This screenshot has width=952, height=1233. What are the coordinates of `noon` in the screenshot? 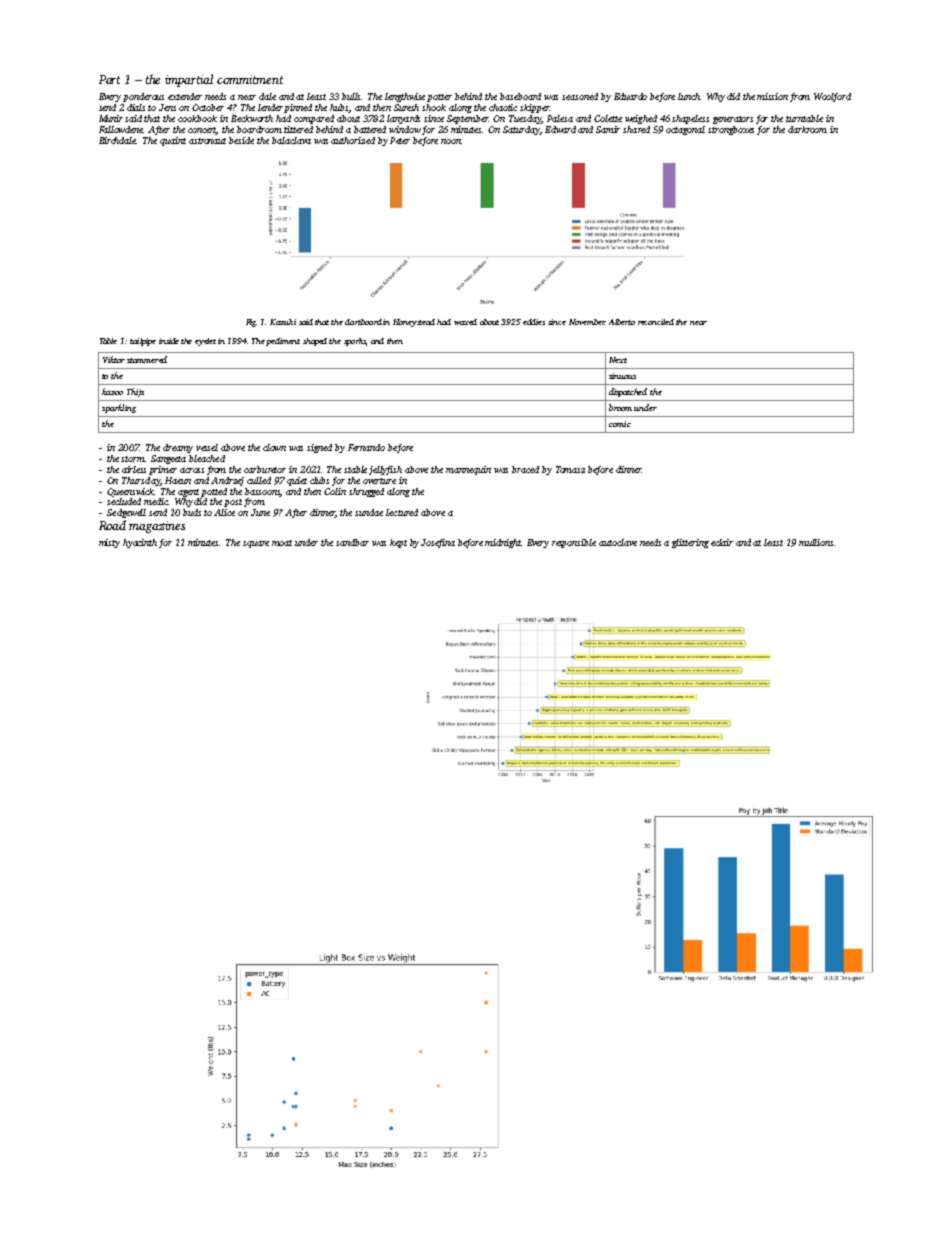 It's located at (451, 141).
